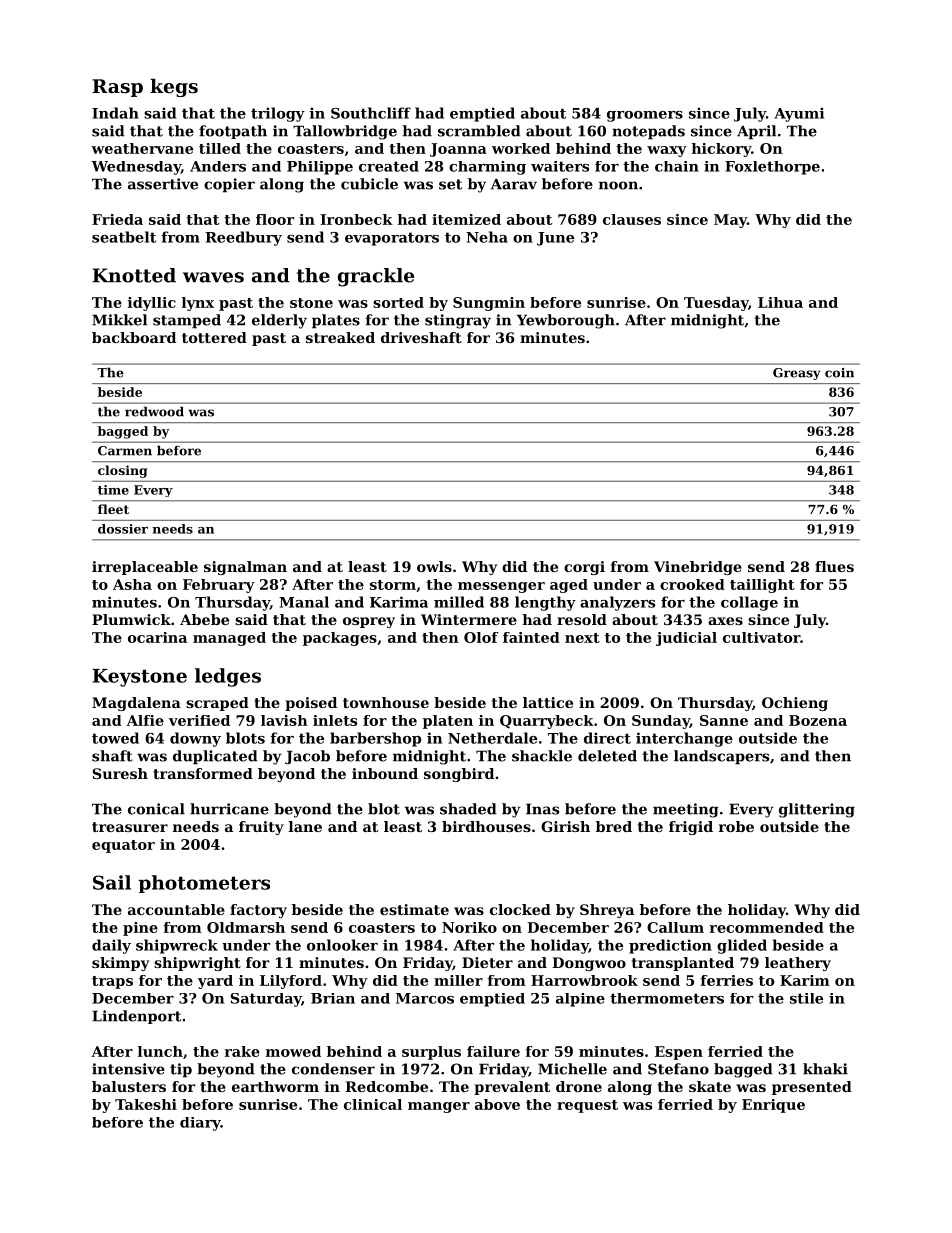  I want to click on osprey, so click(369, 622).
